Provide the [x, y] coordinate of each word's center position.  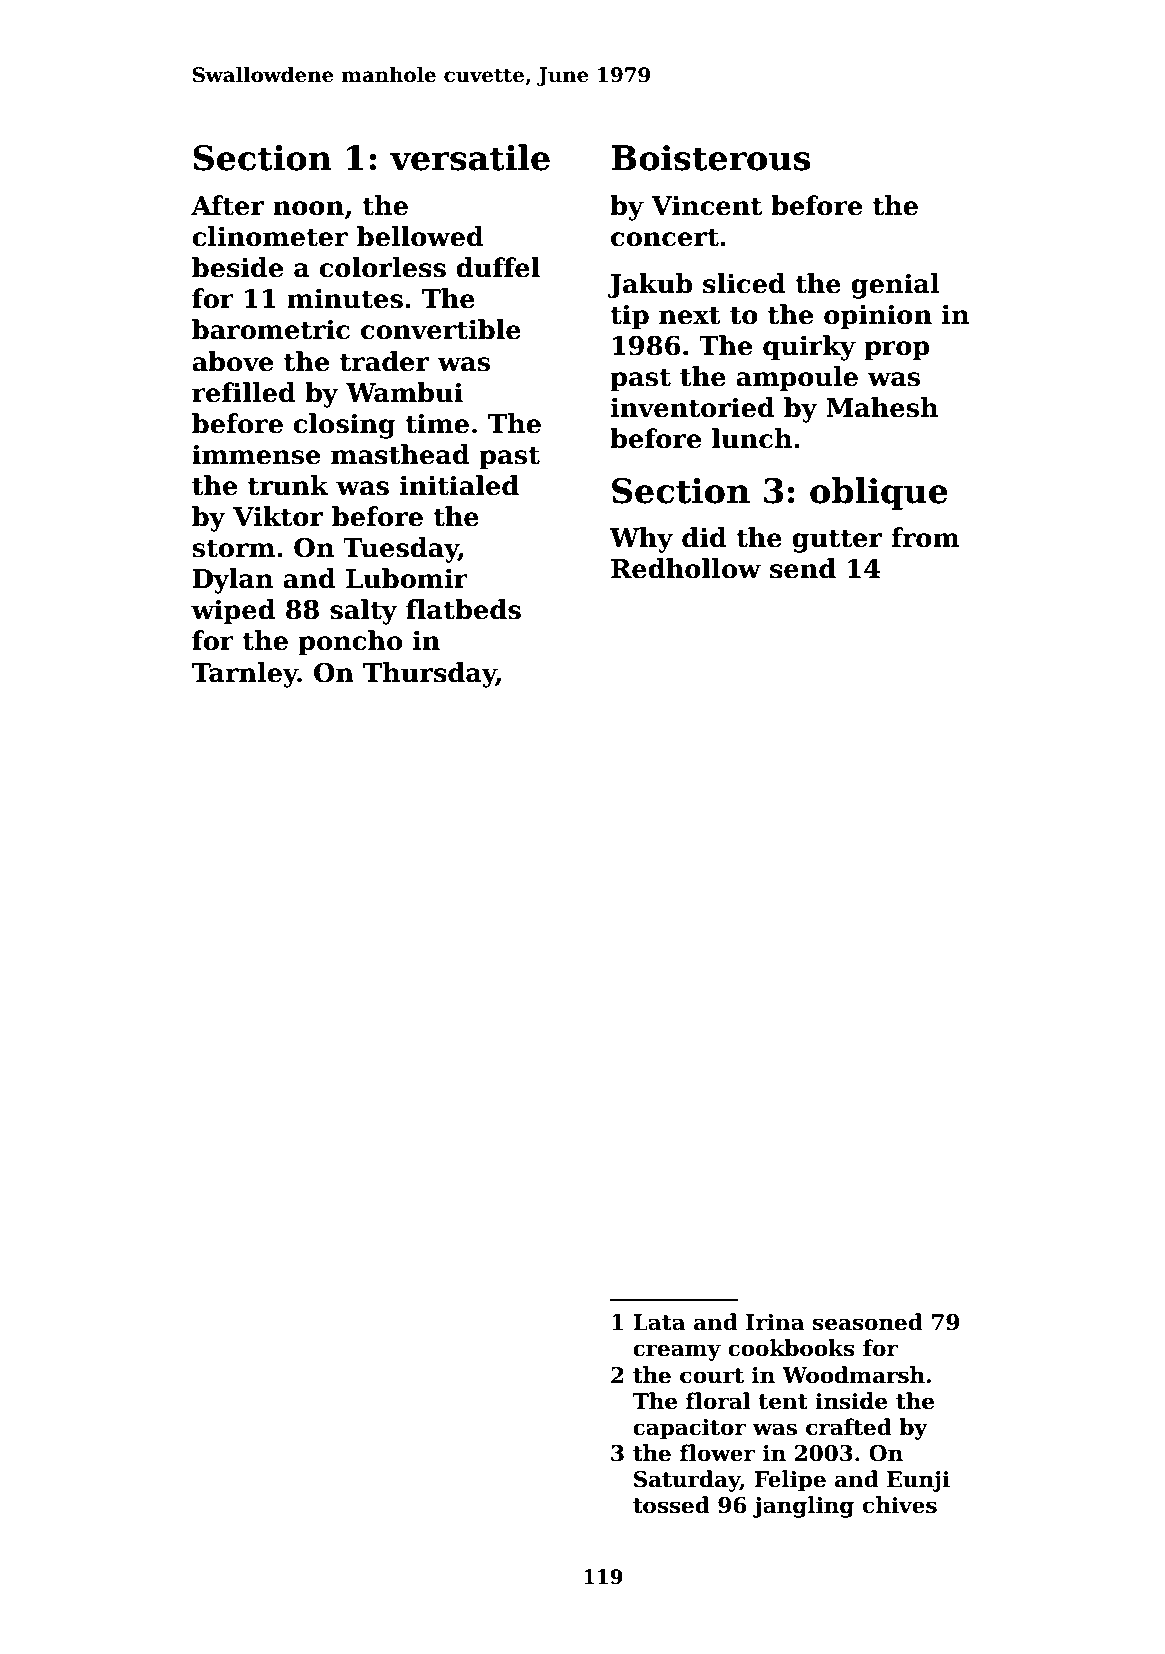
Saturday [687, 1481]
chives [900, 1505]
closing [344, 426]
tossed [671, 1505]
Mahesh [882, 407]
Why [641, 540]
